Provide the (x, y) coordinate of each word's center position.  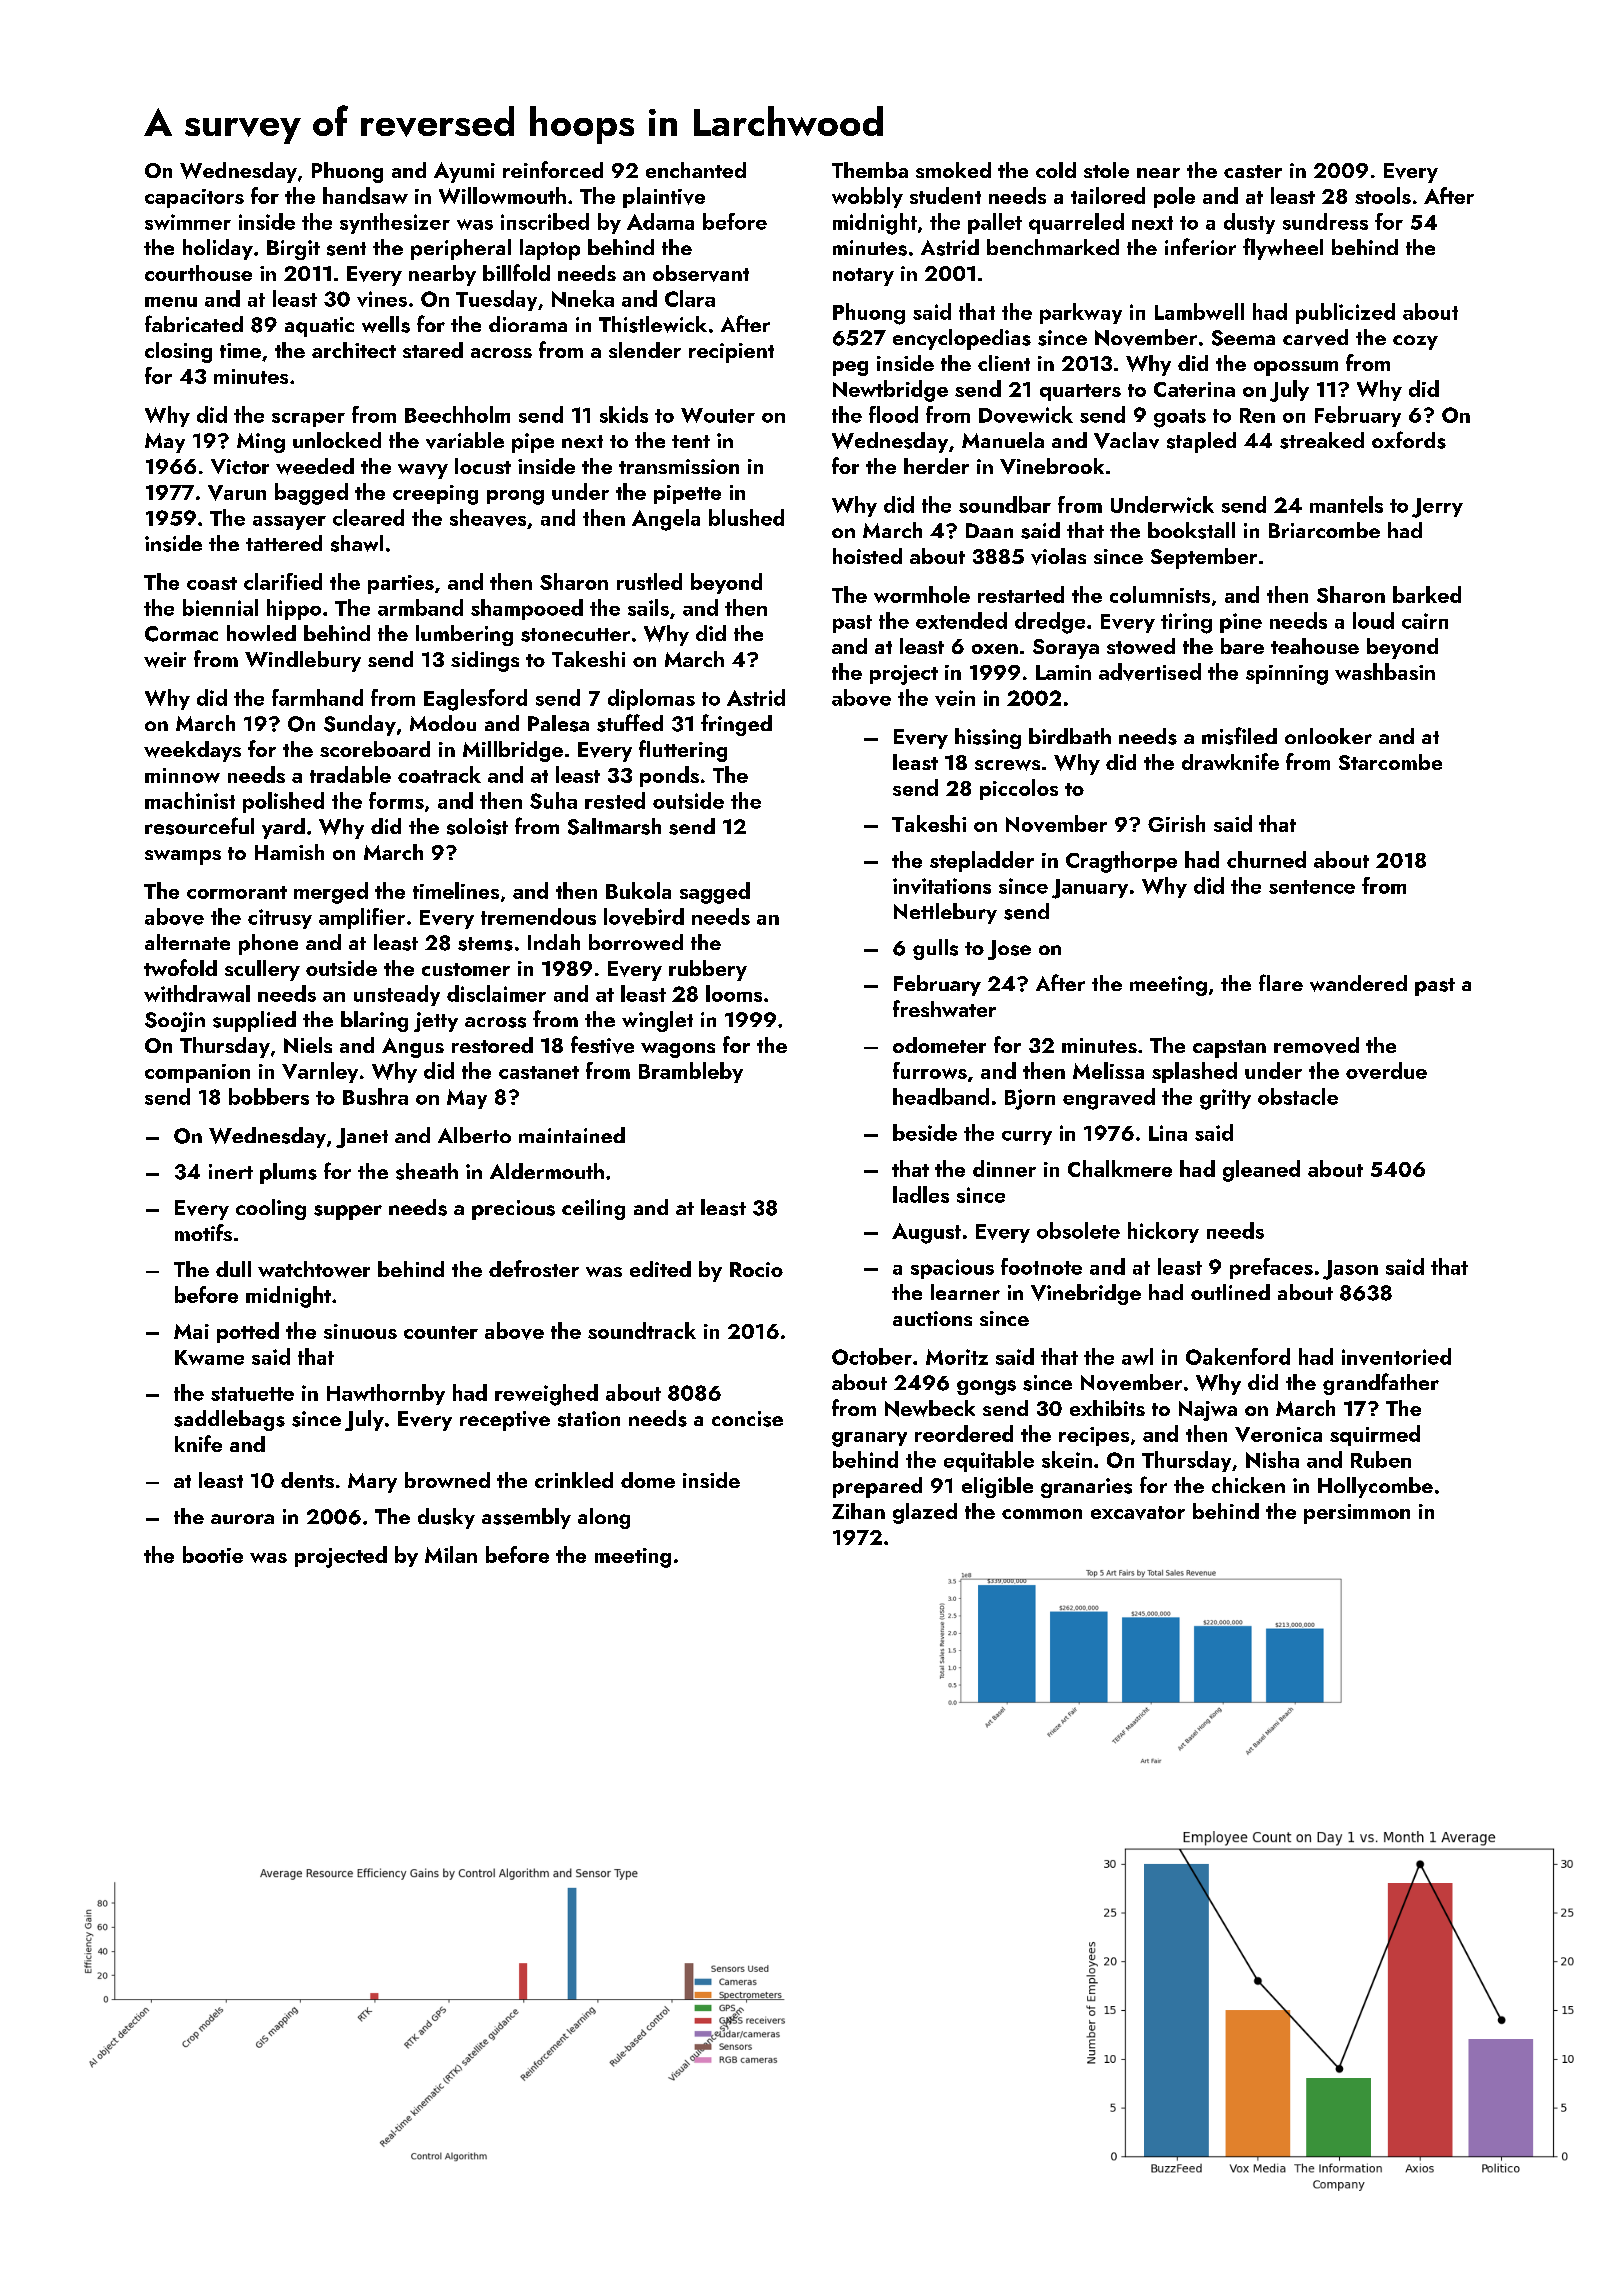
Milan (451, 1554)
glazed (925, 1513)
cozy (1415, 342)
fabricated (194, 323)
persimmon (1357, 1514)
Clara (690, 298)
